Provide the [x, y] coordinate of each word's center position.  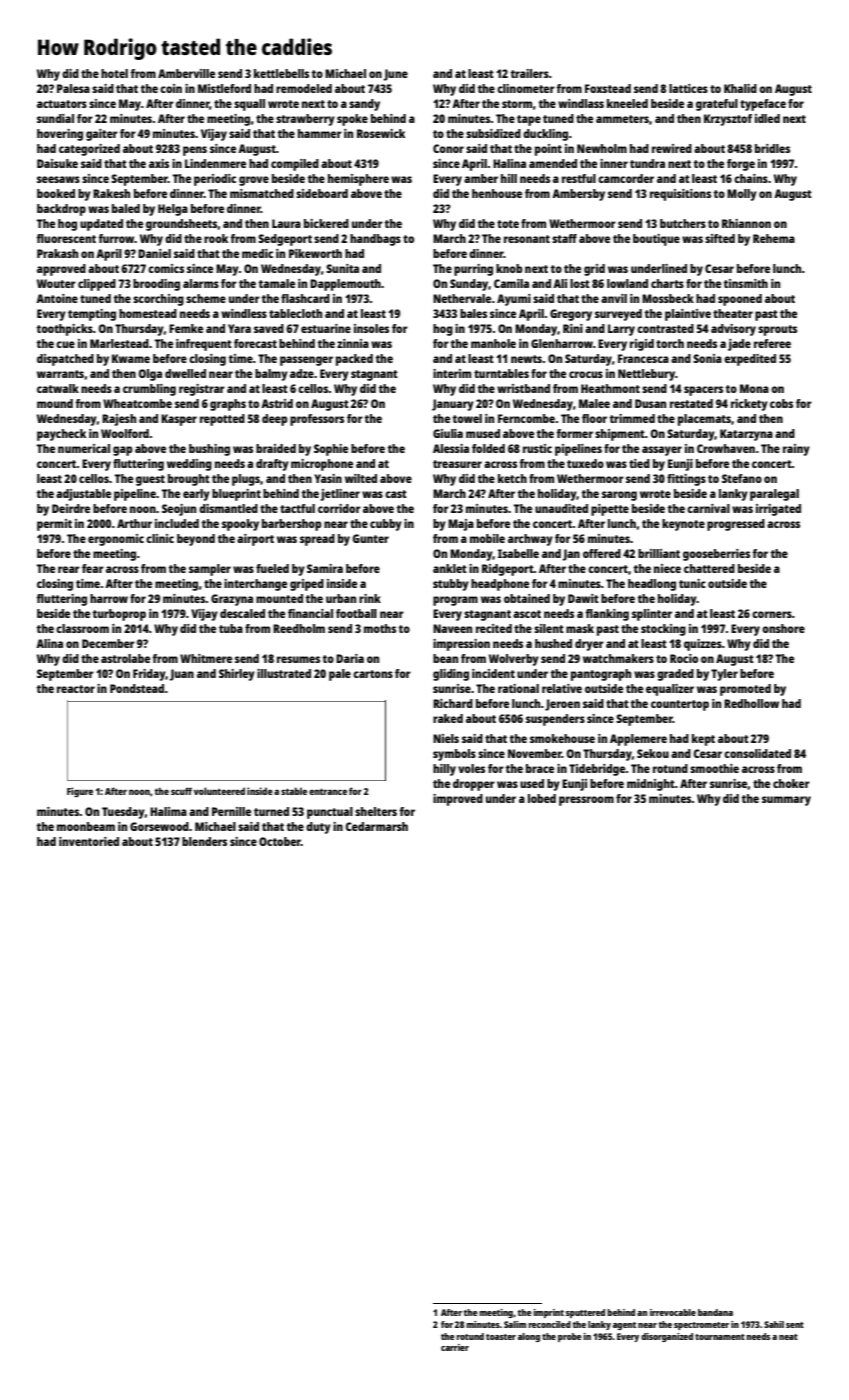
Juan [182, 675]
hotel [114, 73]
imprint [548, 1313]
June [396, 75]
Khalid [740, 88]
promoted [745, 690]
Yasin [328, 478]
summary [786, 801]
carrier [455, 1347]
